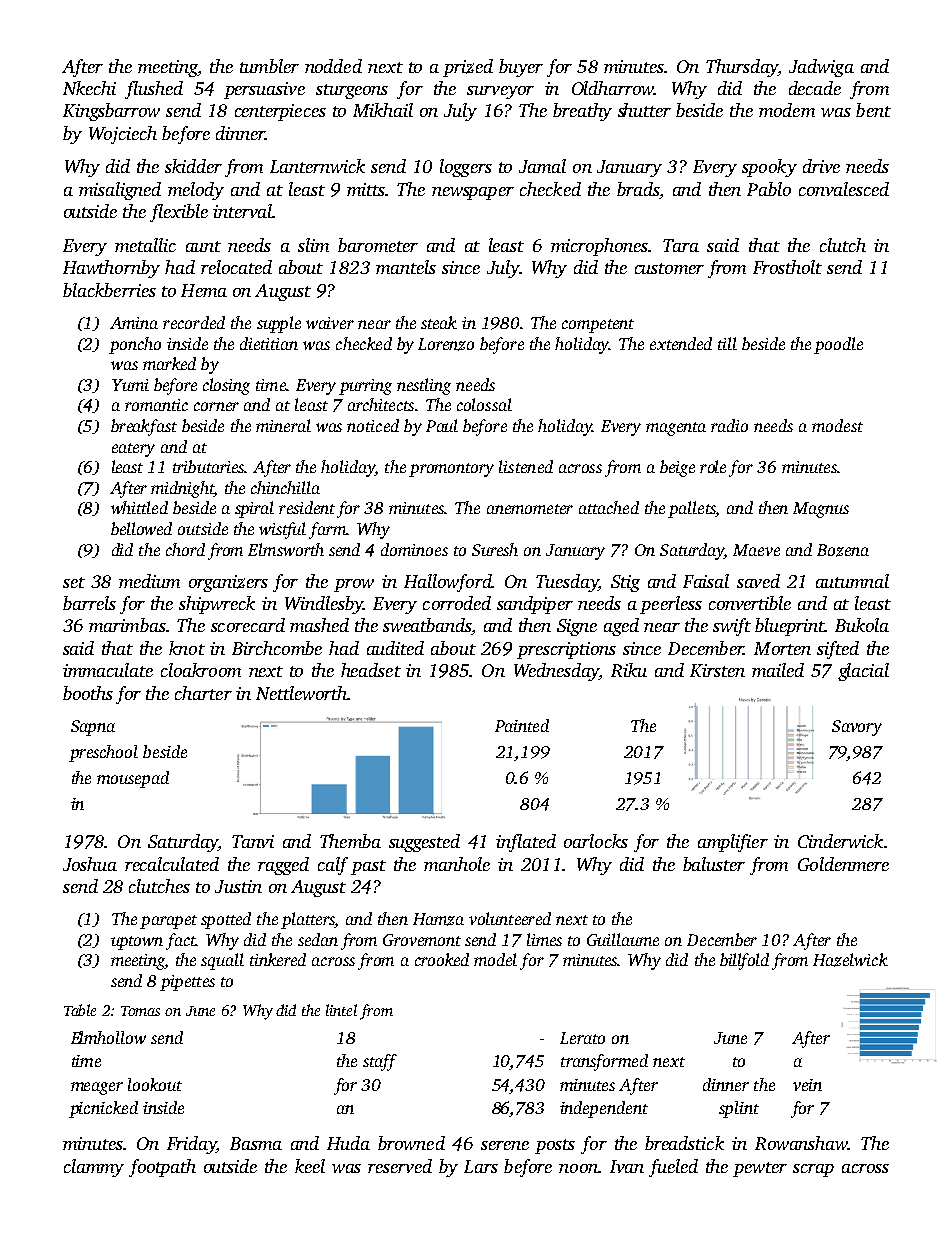 The height and width of the screenshot is (1233, 952). What do you see at coordinates (89, 603) in the screenshot?
I see `barrels` at bounding box center [89, 603].
